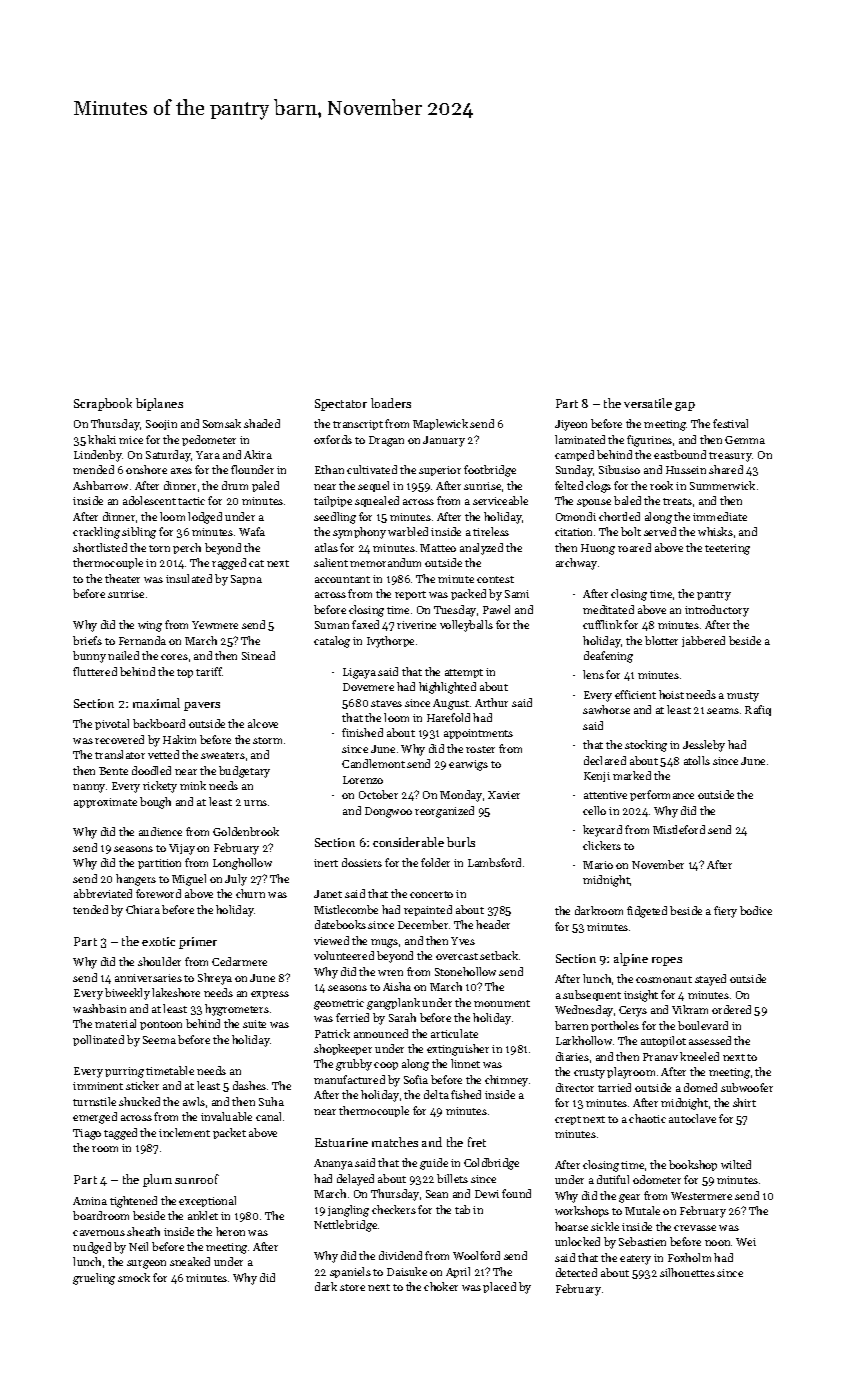 This image has width=849, height=1400. Describe the element at coordinates (100, 485) in the image. I see `Ashbarrow` at that location.
